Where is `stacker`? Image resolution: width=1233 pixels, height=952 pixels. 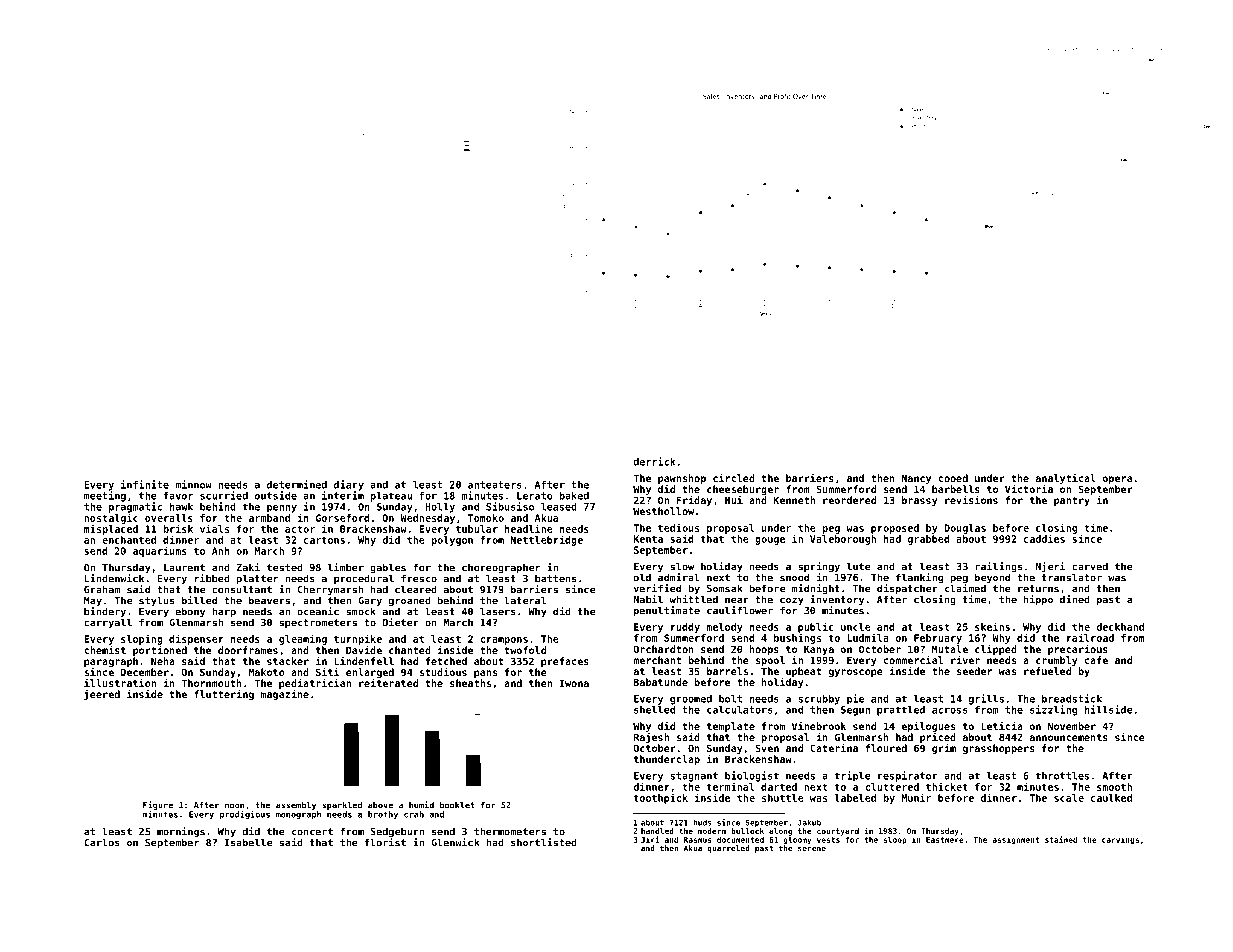 stacker is located at coordinates (288, 661).
